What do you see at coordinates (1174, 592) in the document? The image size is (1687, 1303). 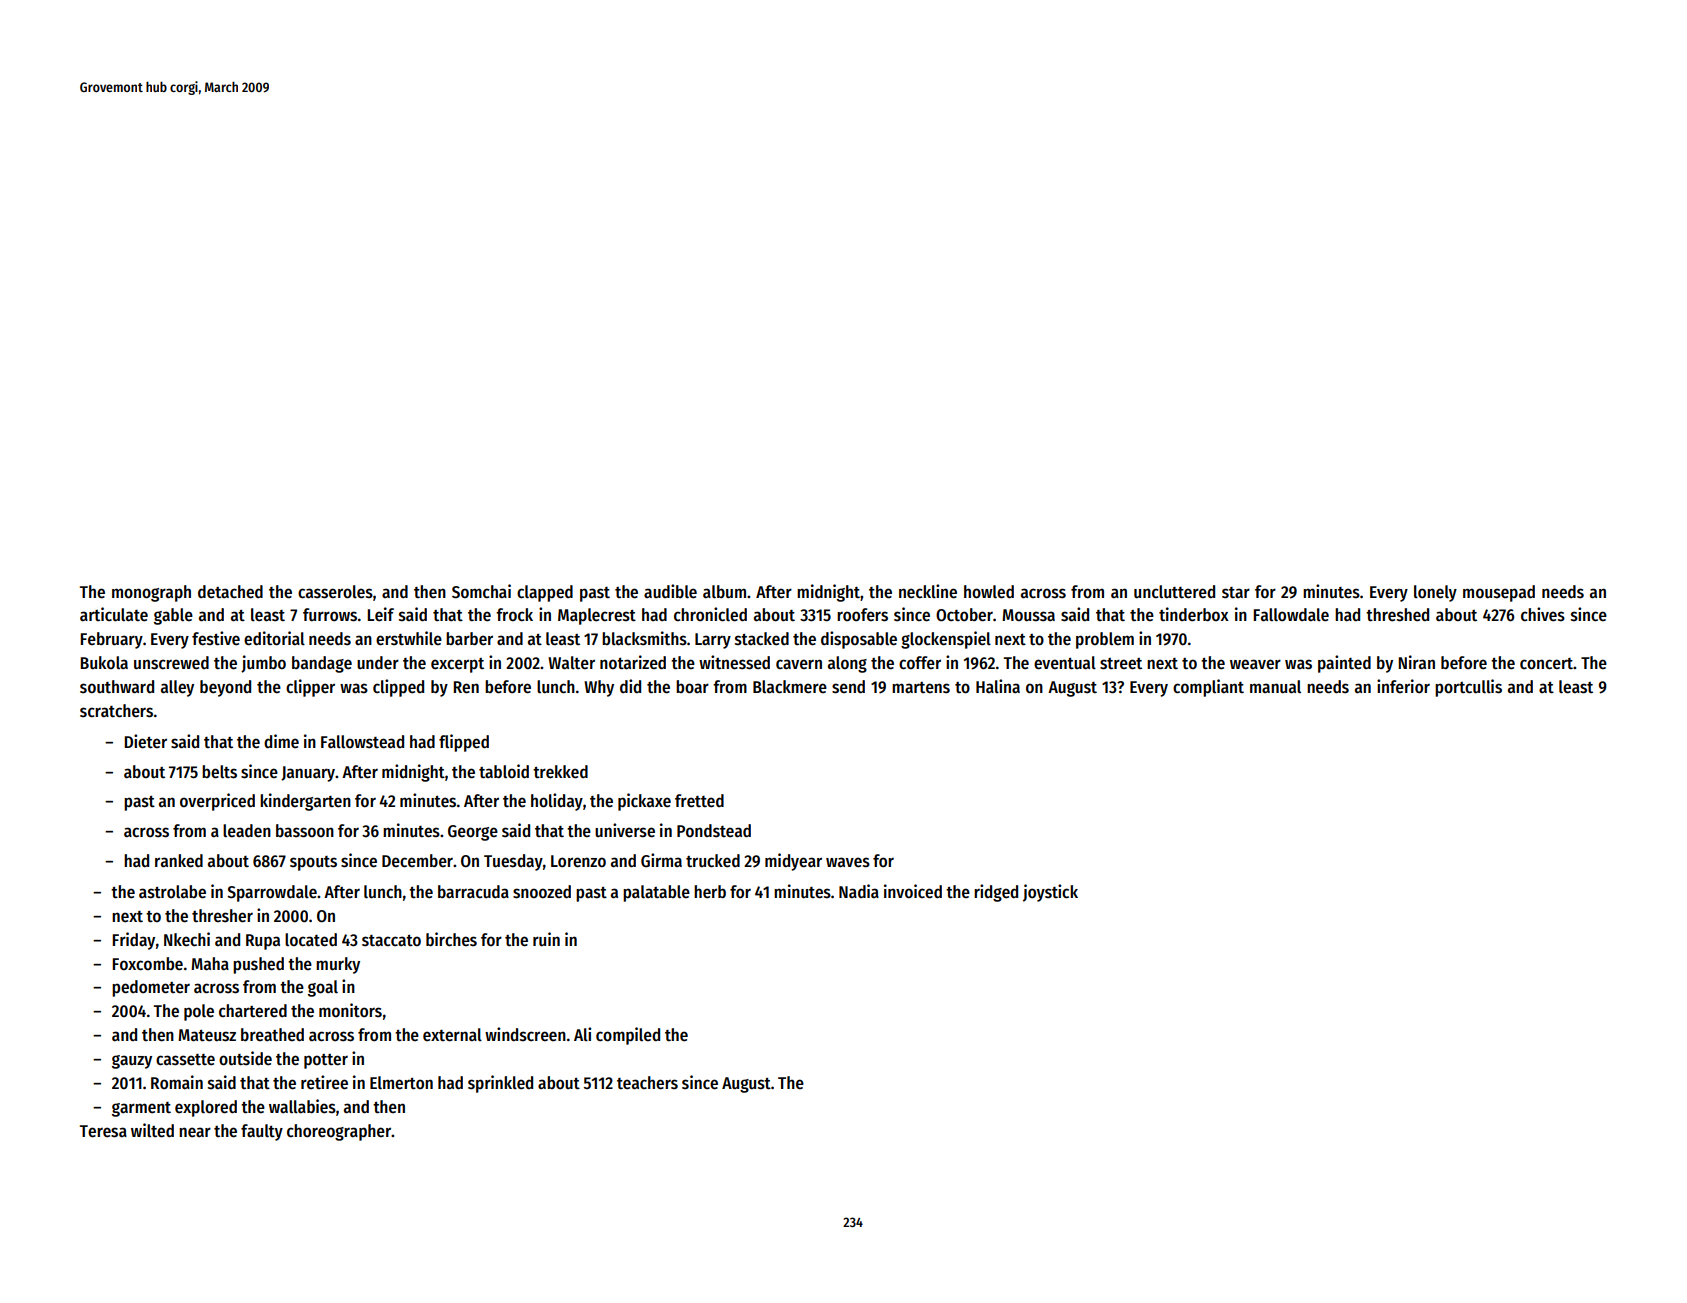 I see `uncluttered` at bounding box center [1174, 592].
